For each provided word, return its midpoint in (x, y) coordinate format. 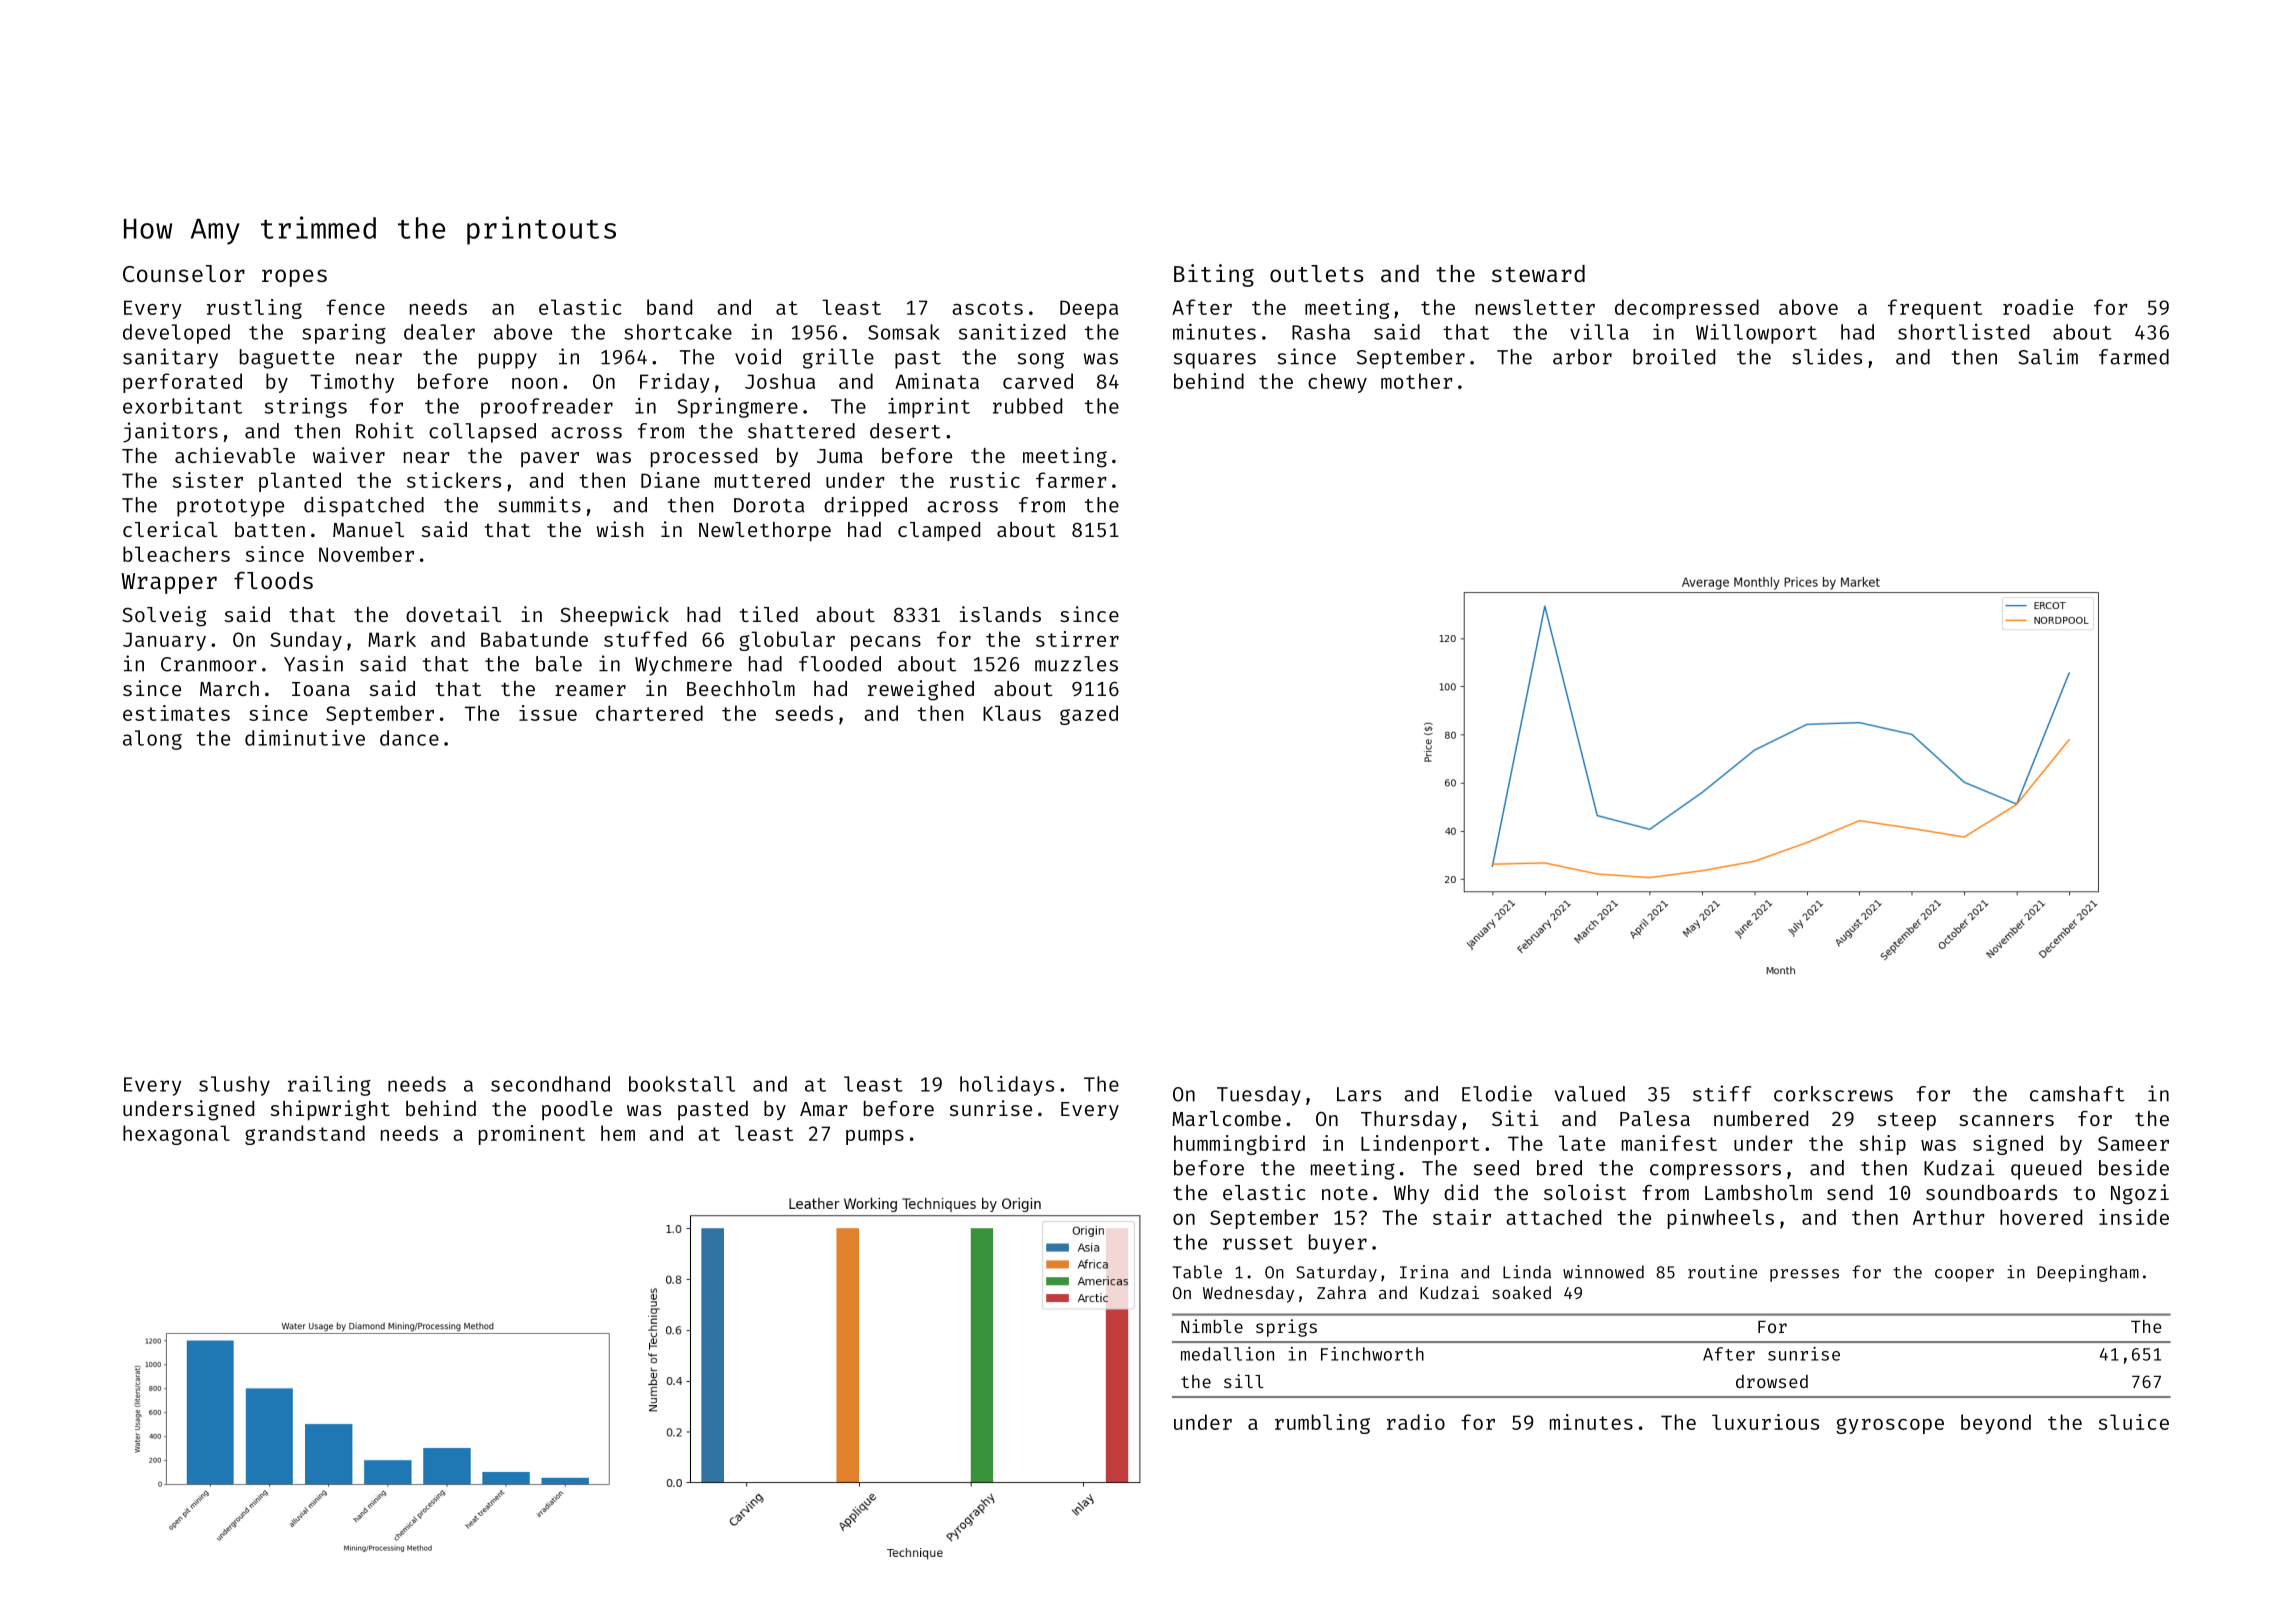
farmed (2134, 357)
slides (1827, 356)
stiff (1722, 1093)
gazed (1089, 715)
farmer (1071, 480)
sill (1244, 1381)
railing (329, 1086)
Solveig (164, 616)
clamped (939, 531)
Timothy (352, 383)
